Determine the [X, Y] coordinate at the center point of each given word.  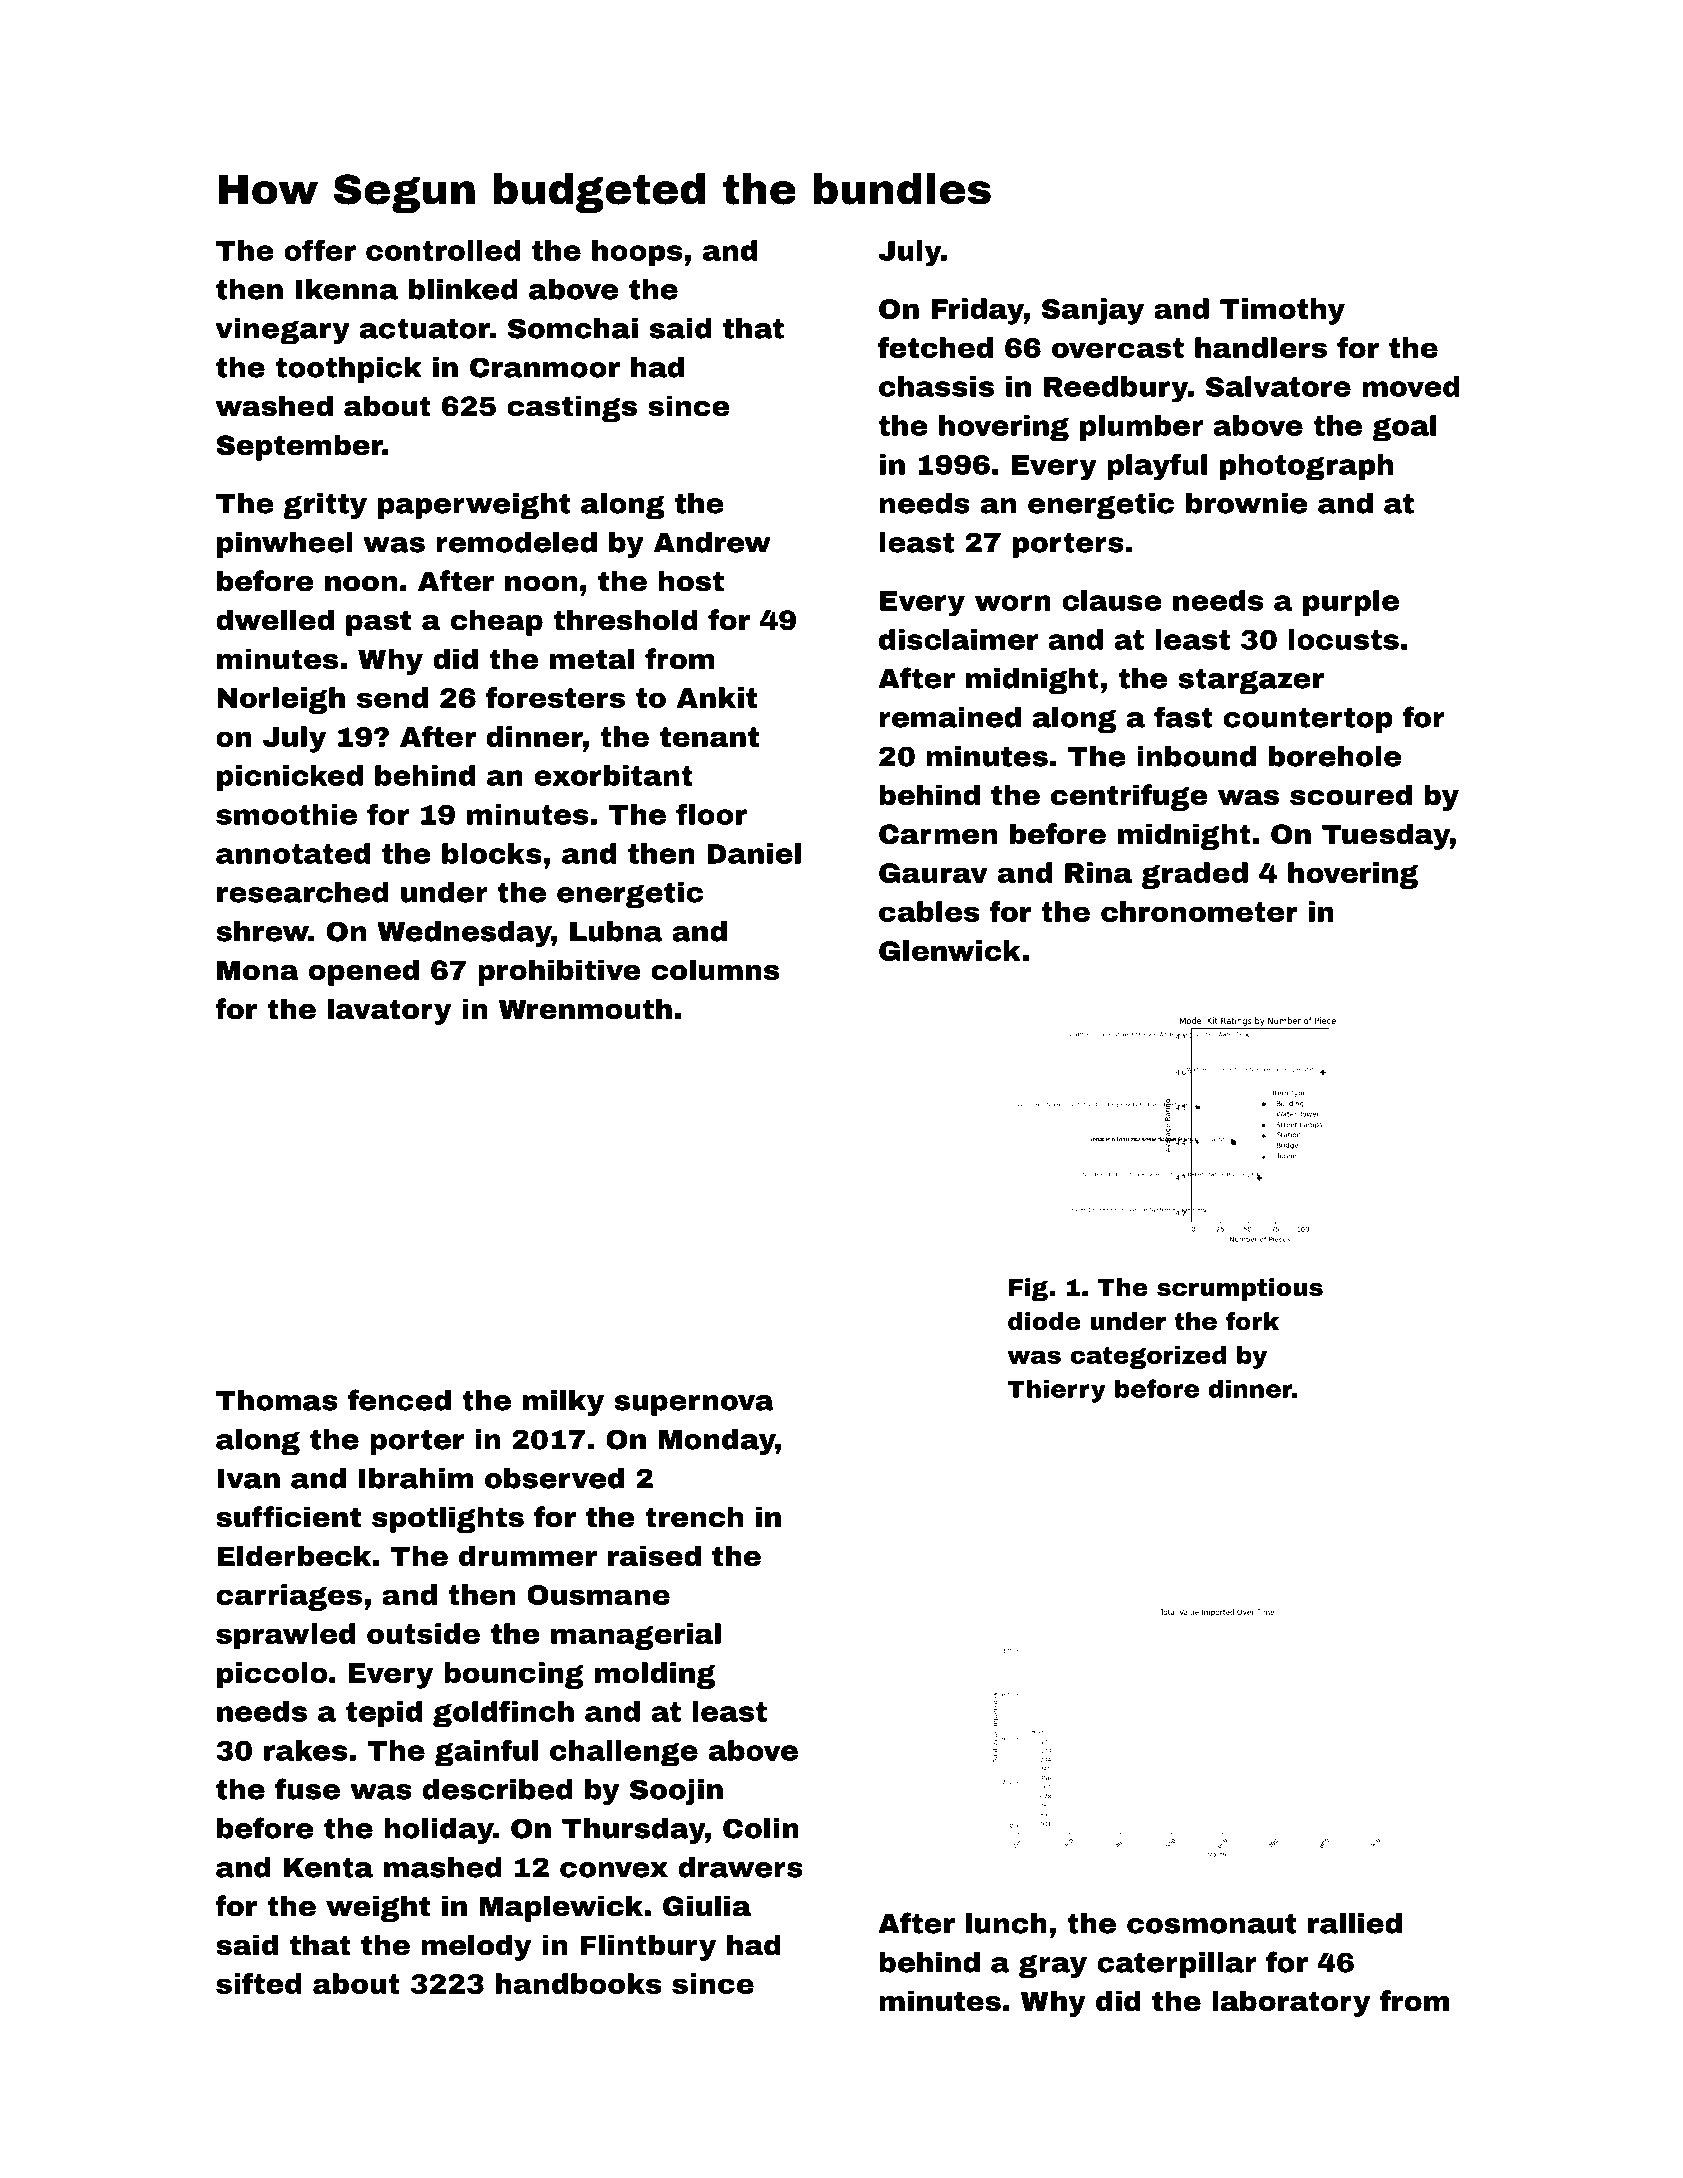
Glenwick [950, 950]
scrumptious [1240, 1289]
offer [320, 250]
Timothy [1282, 311]
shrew [262, 931]
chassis [936, 386]
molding [655, 1675]
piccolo [272, 1675]
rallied [1355, 1923]
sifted [259, 1983]
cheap [497, 622]
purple [1351, 603]
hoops [637, 253]
